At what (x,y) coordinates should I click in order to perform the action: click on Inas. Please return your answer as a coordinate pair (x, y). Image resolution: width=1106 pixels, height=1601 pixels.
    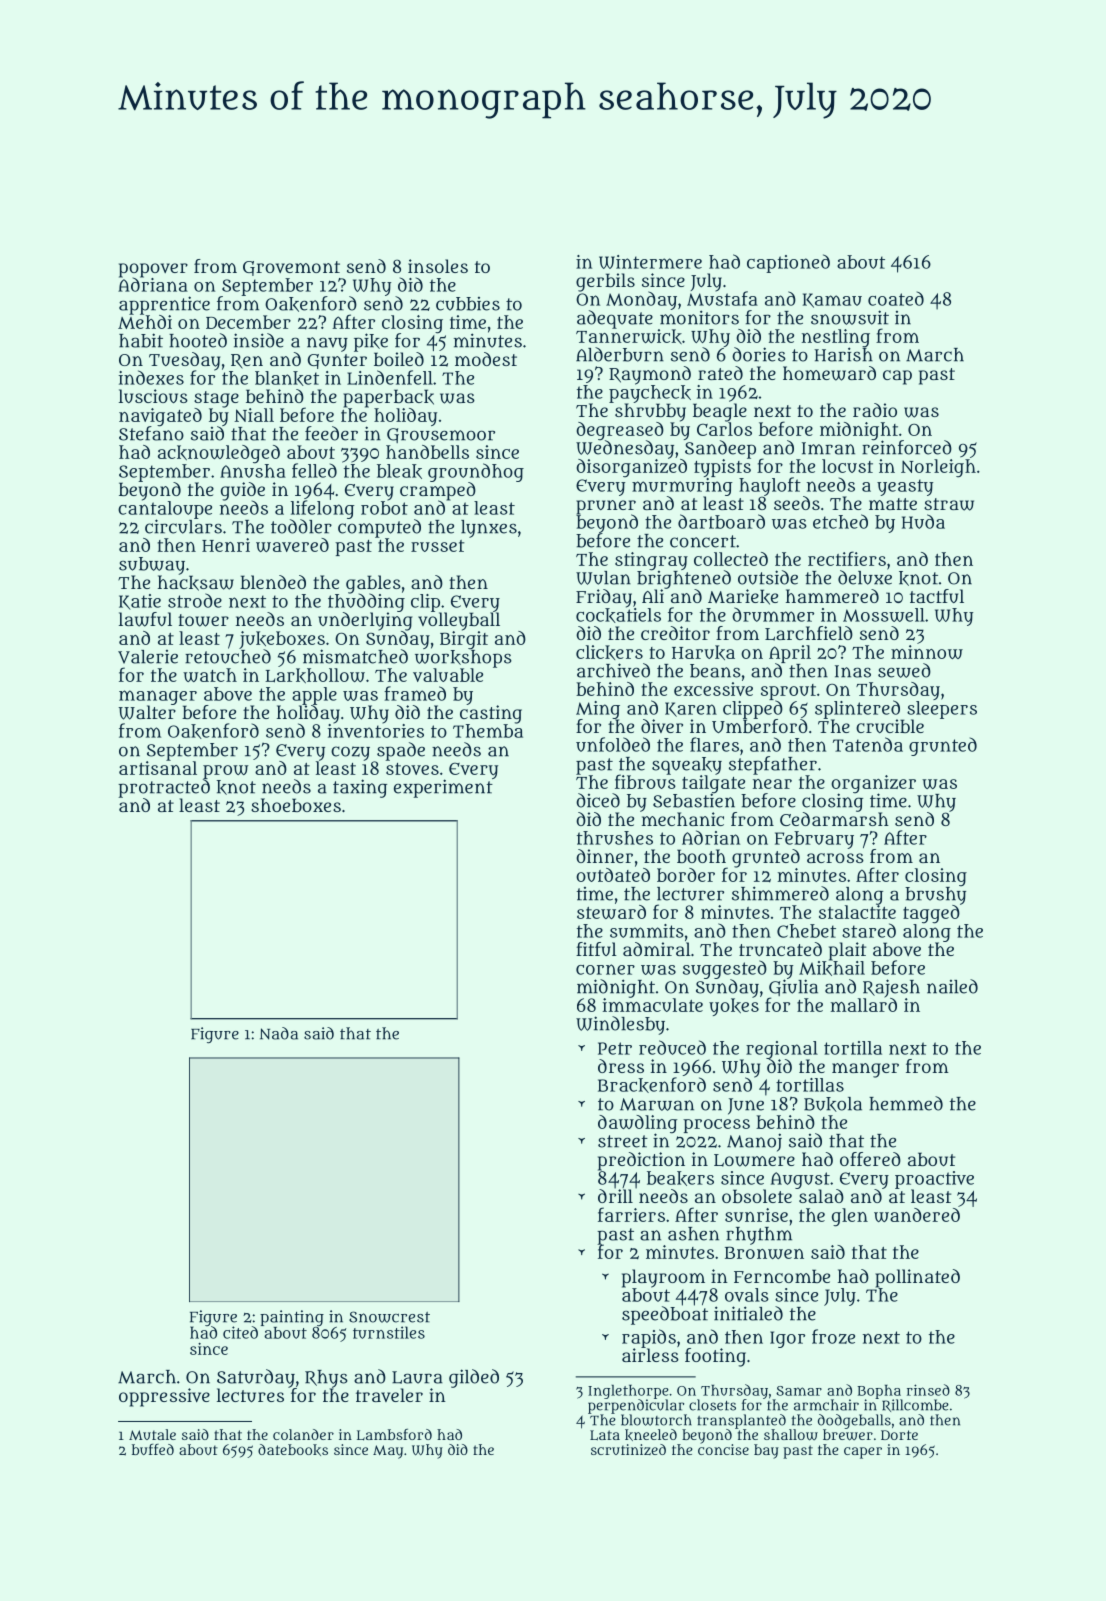
    Looking at the image, I should click on (853, 671).
